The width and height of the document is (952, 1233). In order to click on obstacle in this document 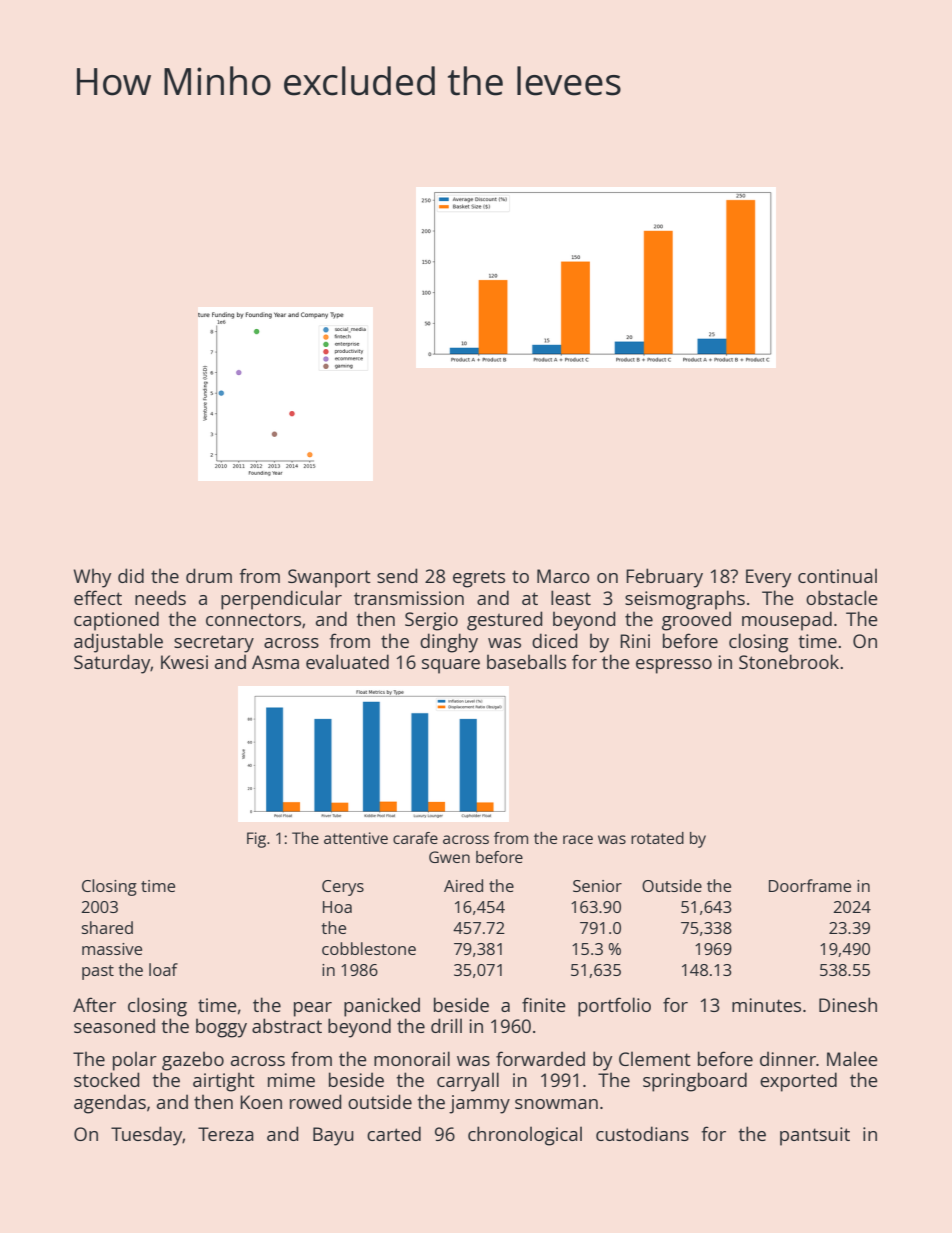, I will do `click(842, 597)`.
